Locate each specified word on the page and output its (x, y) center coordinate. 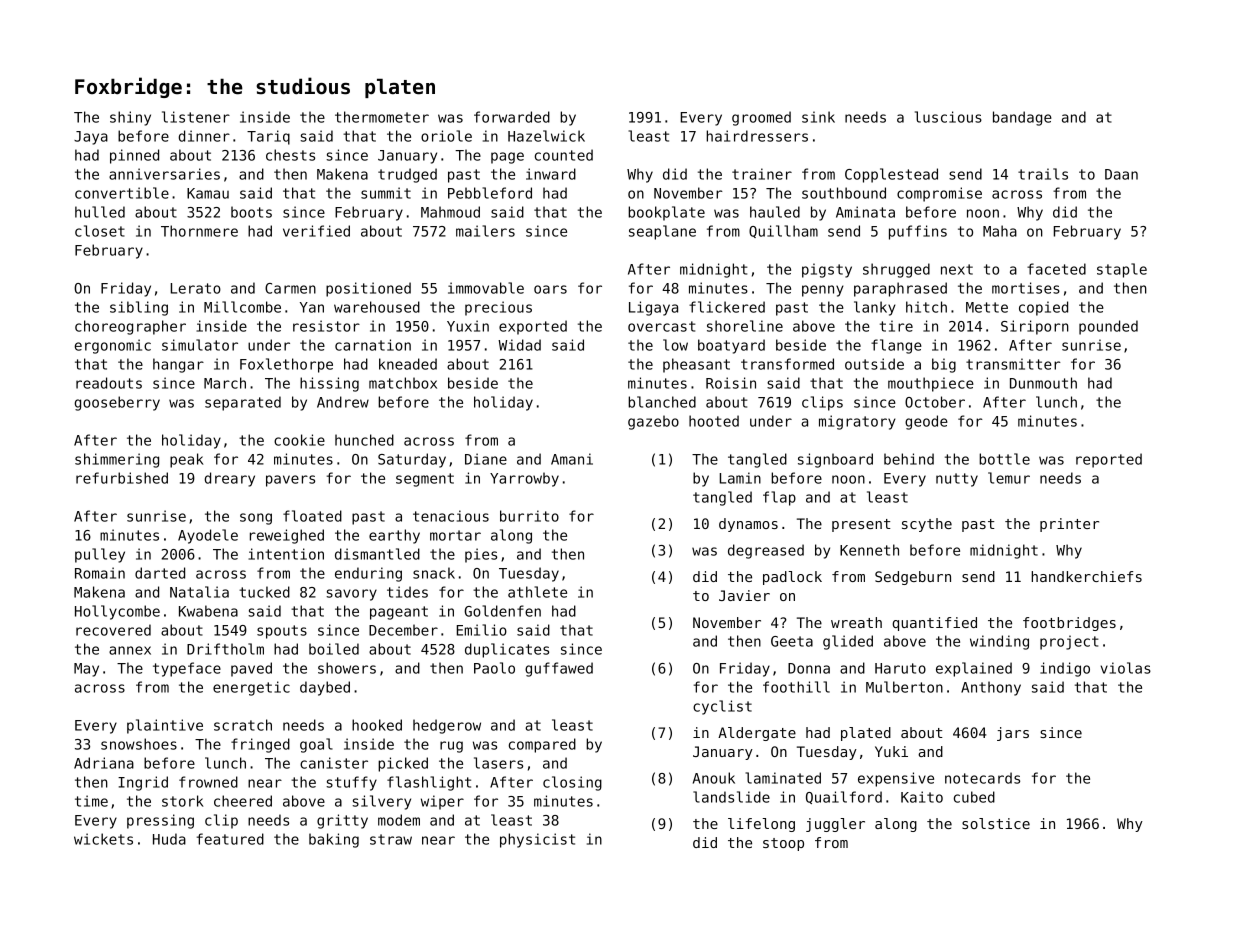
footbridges (1069, 624)
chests (290, 155)
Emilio (482, 630)
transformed (787, 364)
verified (316, 231)
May (86, 670)
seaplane (662, 232)
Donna (809, 668)
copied (1043, 308)
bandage (1022, 118)
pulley (100, 555)
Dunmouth (1043, 383)
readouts (109, 383)
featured (230, 839)
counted (564, 155)
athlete (537, 592)
